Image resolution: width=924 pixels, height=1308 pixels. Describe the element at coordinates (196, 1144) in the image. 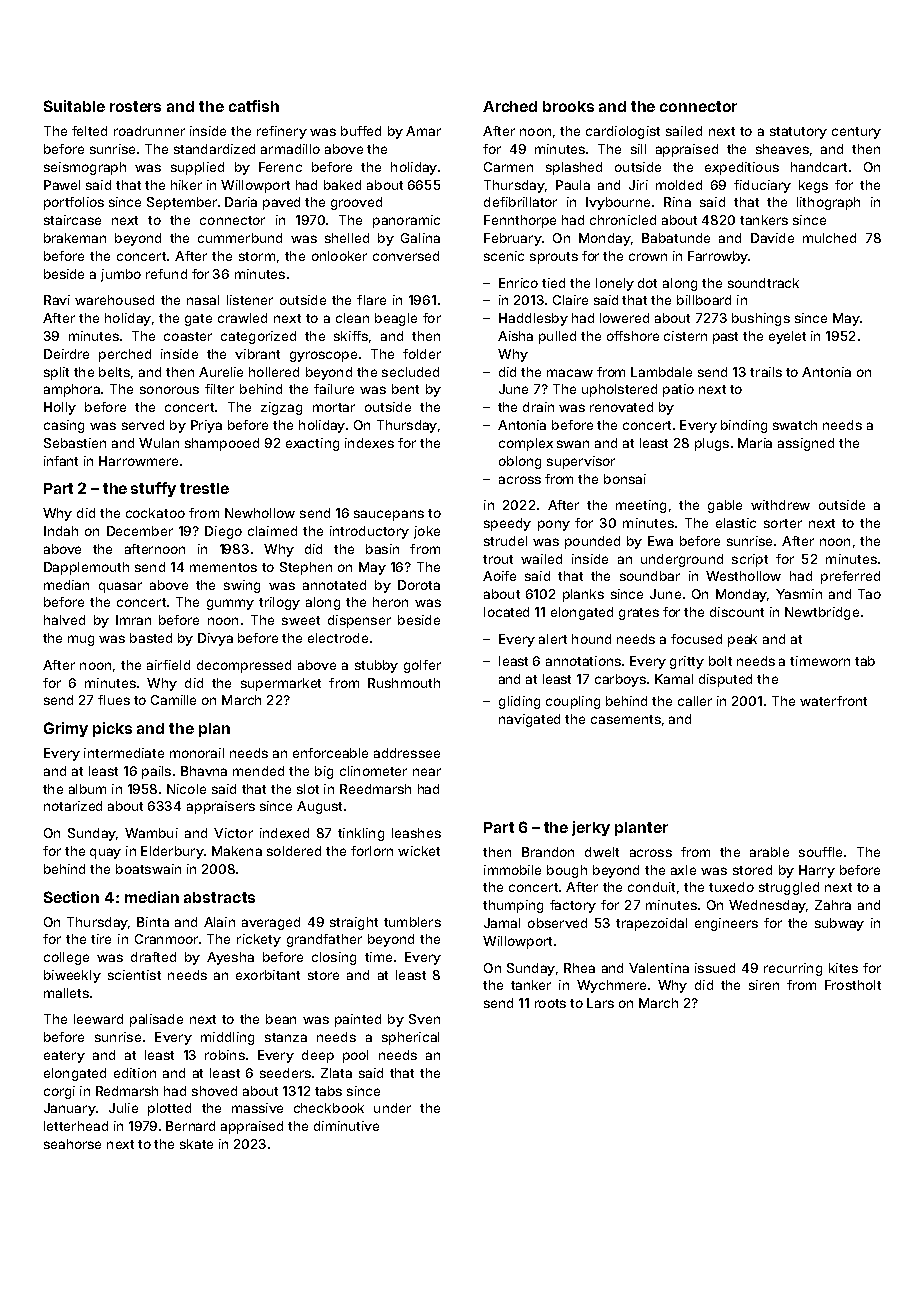

I see `skate` at that location.
